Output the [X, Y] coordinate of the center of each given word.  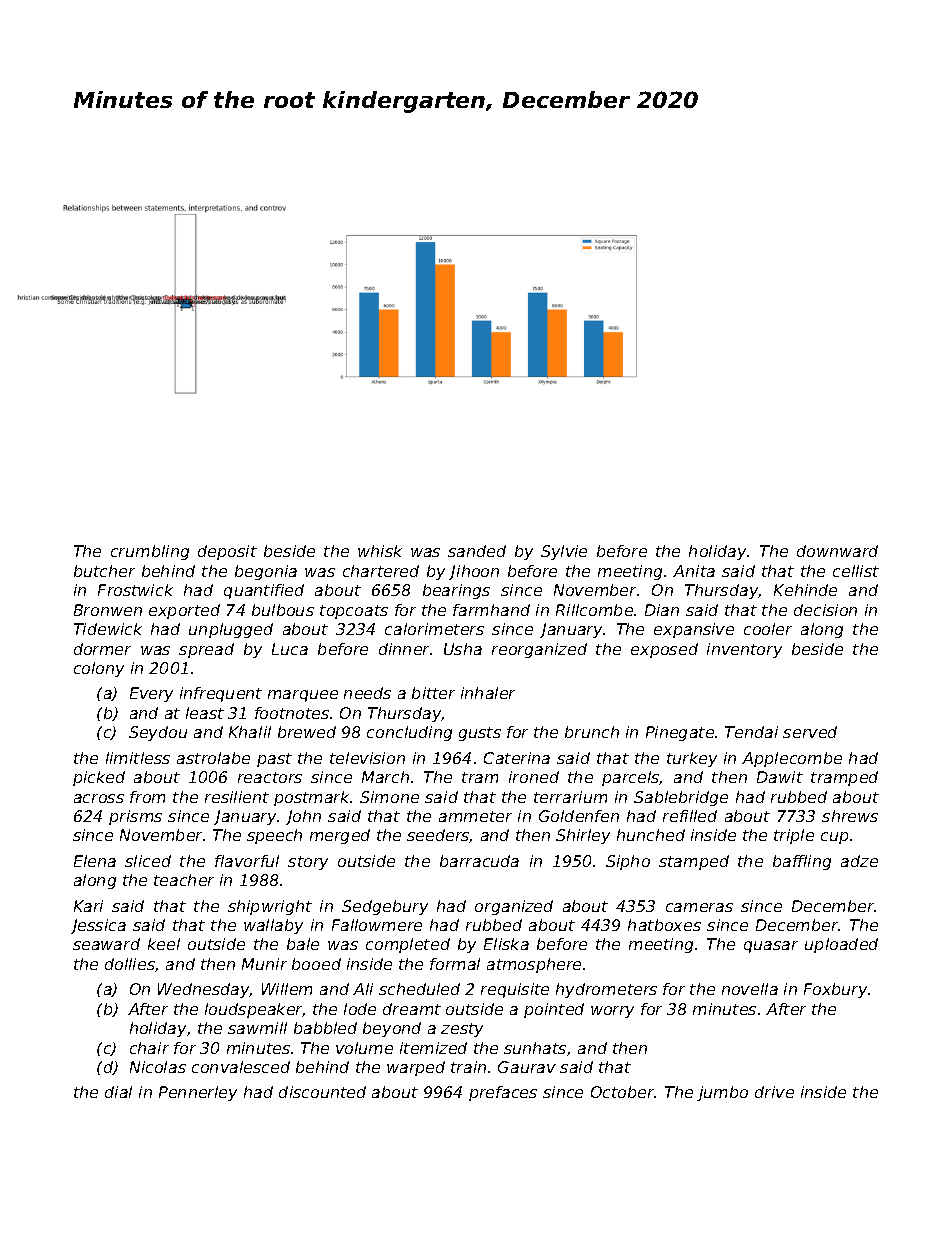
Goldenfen [579, 816]
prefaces [503, 1093]
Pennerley [198, 1093]
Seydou [158, 733]
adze [859, 861]
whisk [380, 551]
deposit [227, 552]
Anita [694, 571]
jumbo [722, 1093]
